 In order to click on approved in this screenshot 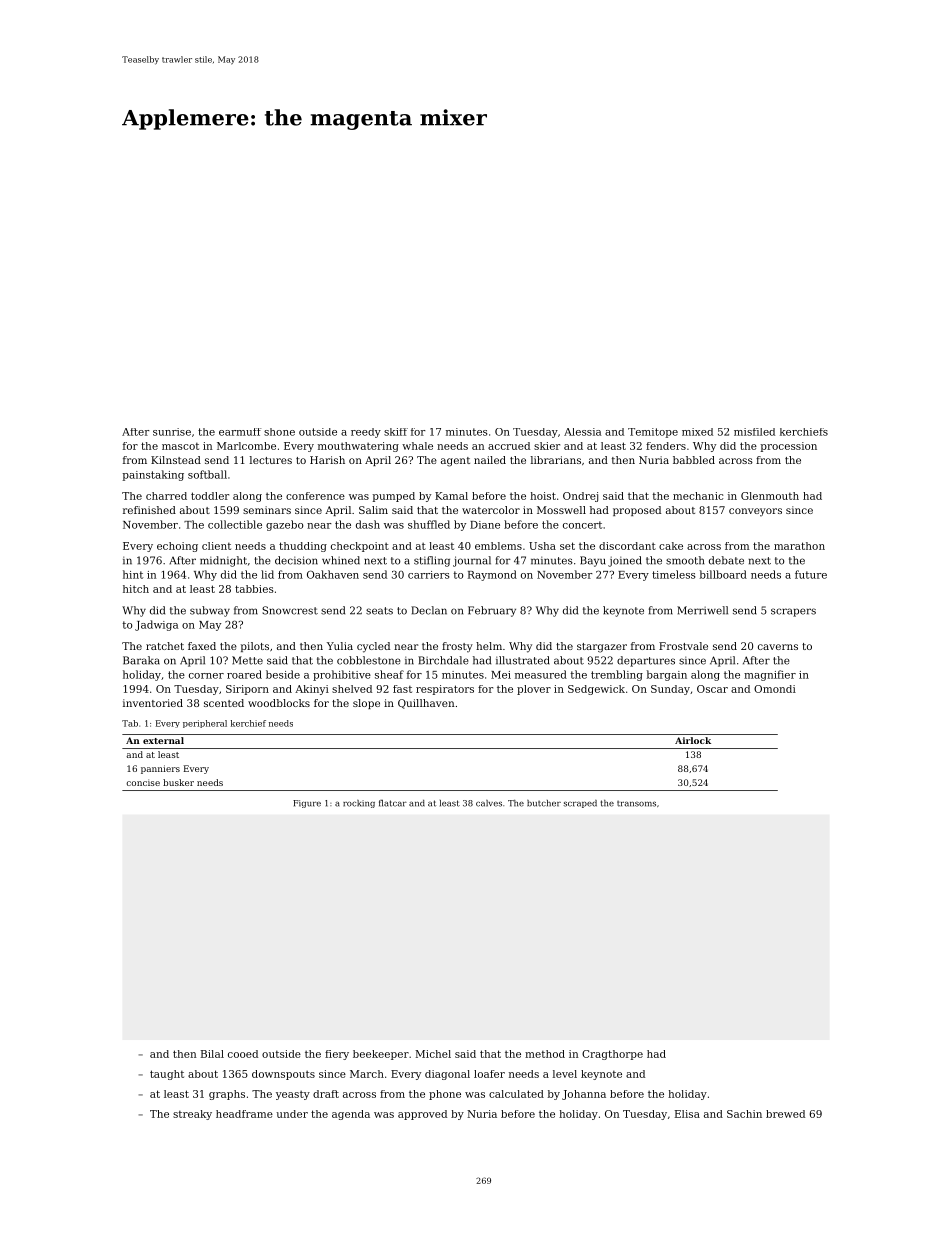, I will do `click(422, 1115)`.
